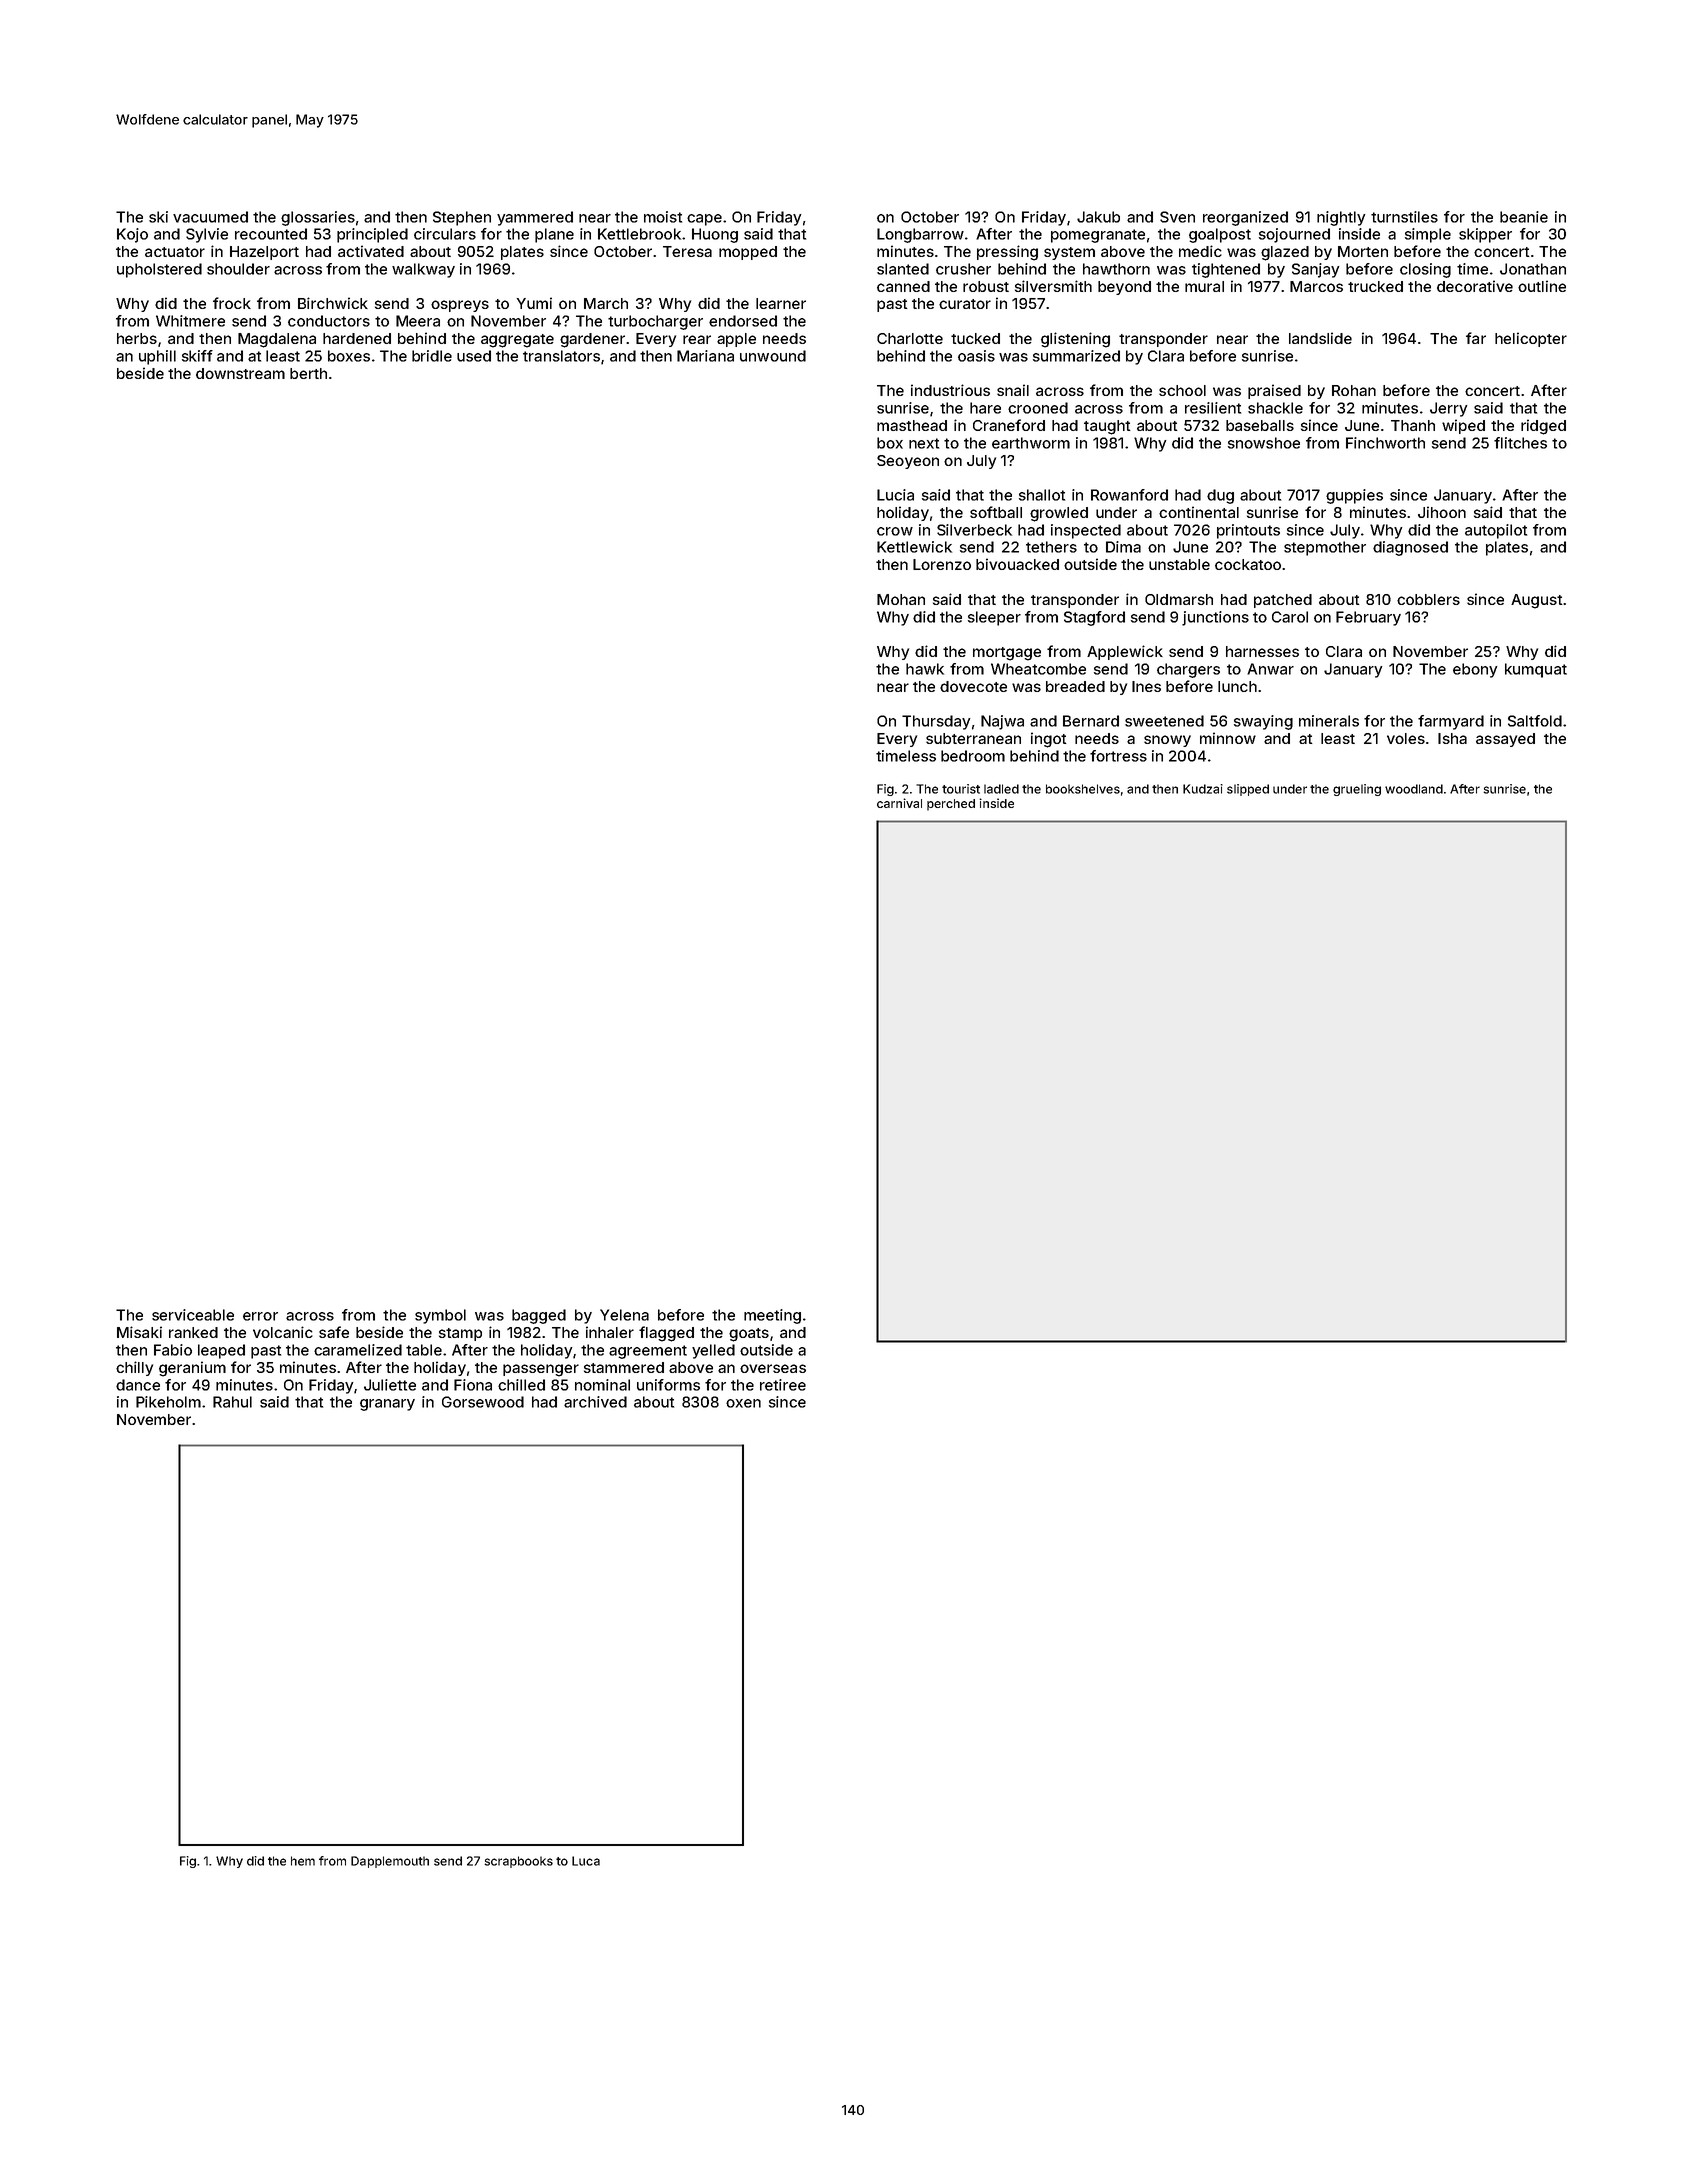 This image has width=1683, height=2178. What do you see at coordinates (705, 356) in the image?
I see `Mariana` at bounding box center [705, 356].
